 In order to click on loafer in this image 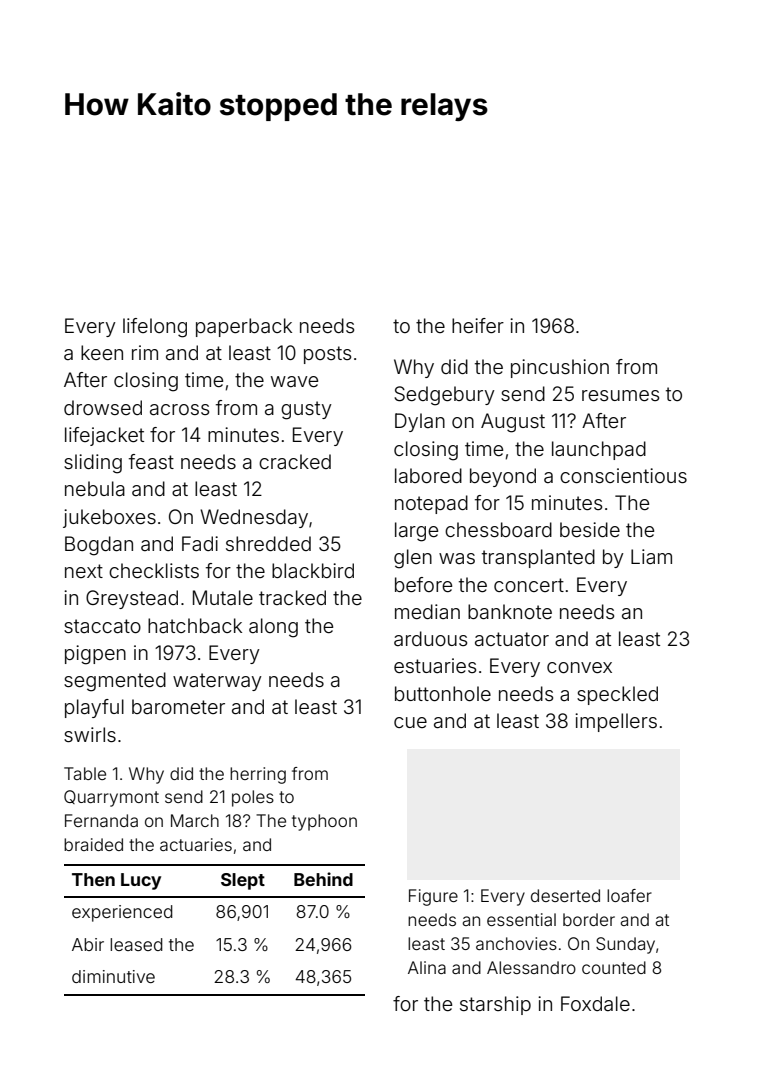, I will do `click(629, 895)`.
